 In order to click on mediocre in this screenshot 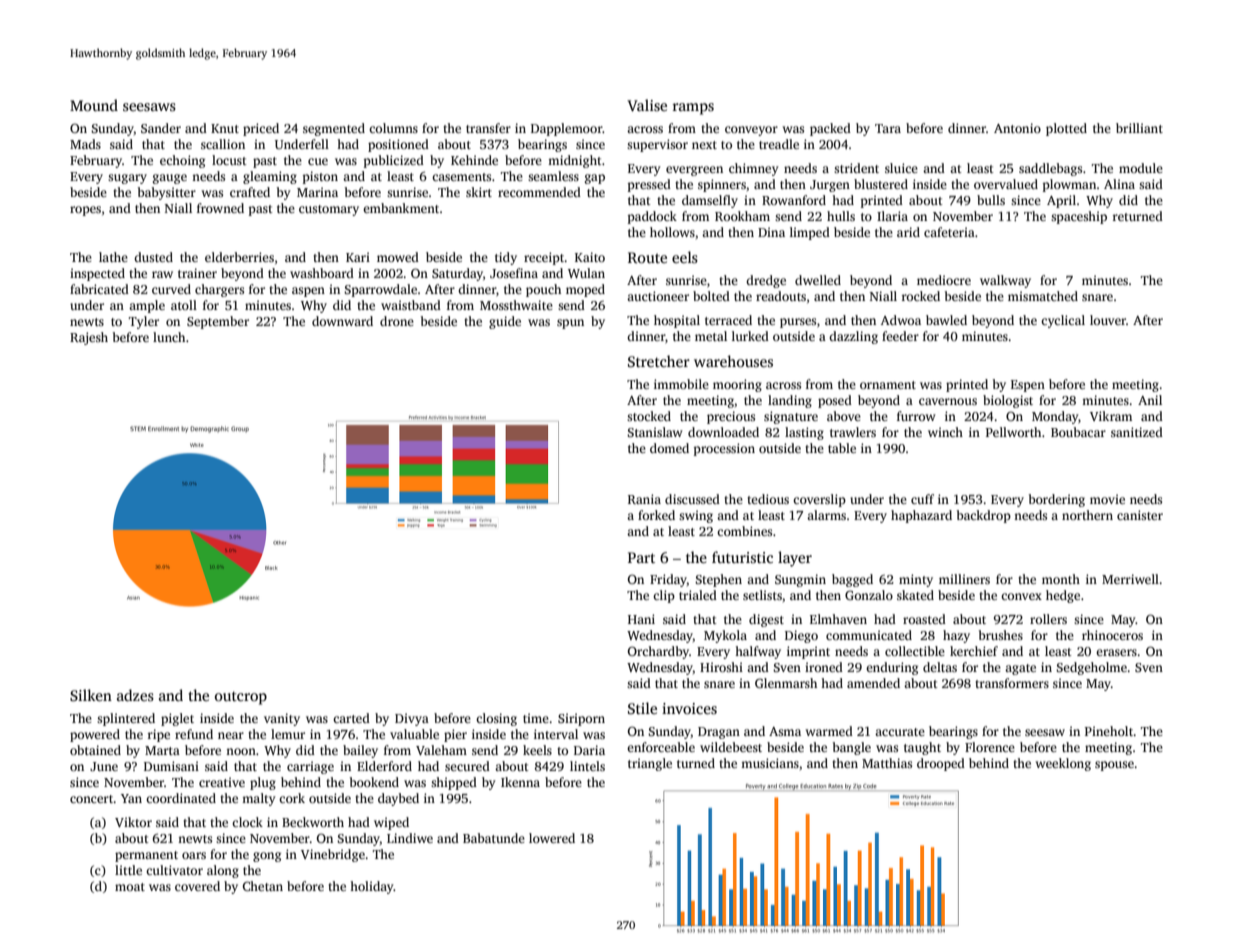, I will do `click(944, 280)`.
